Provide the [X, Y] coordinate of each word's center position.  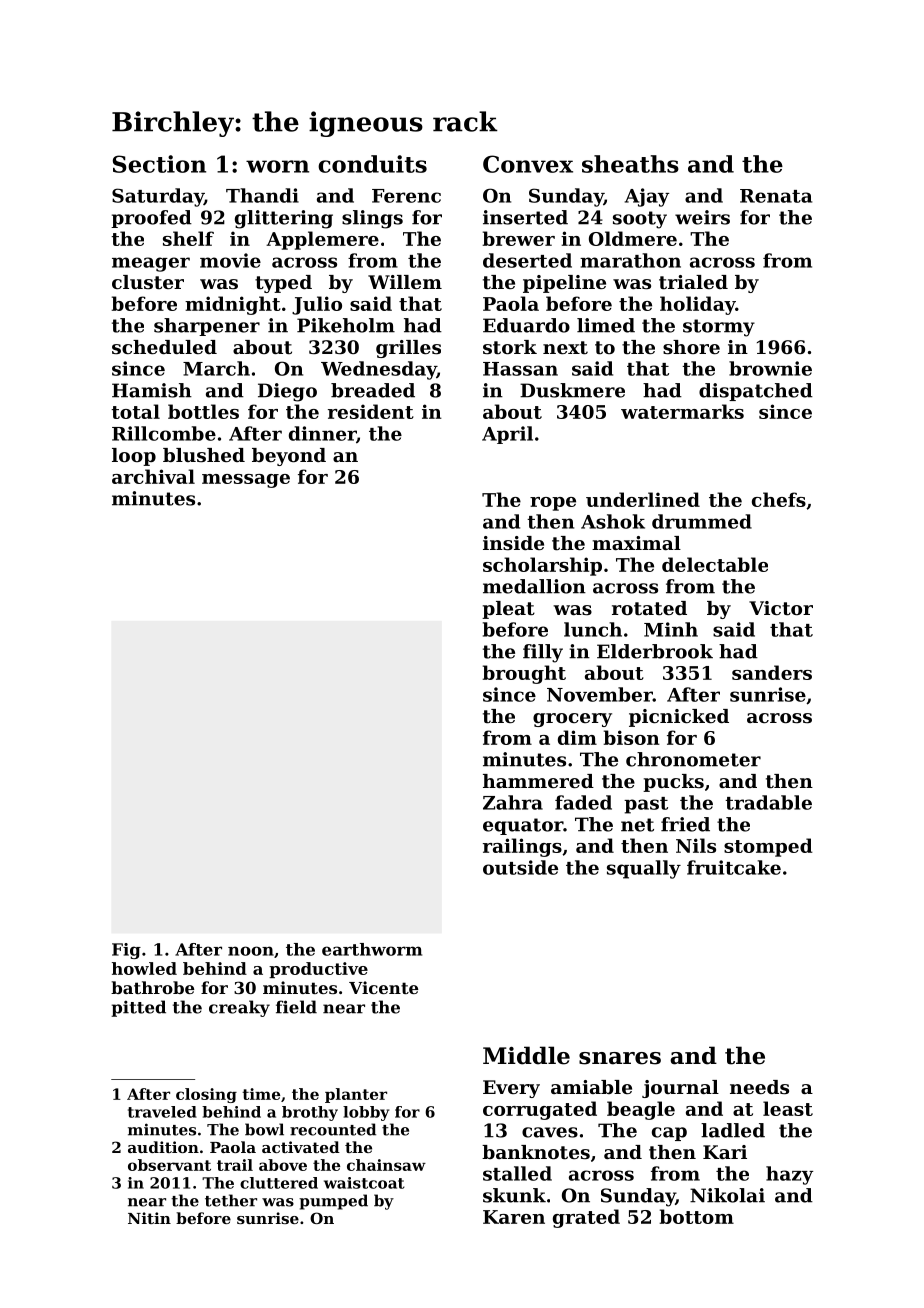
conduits [372, 164]
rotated [649, 608]
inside [513, 543]
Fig [126, 951]
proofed [151, 219]
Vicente [383, 987]
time [261, 1094]
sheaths [630, 164]
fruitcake [734, 867]
